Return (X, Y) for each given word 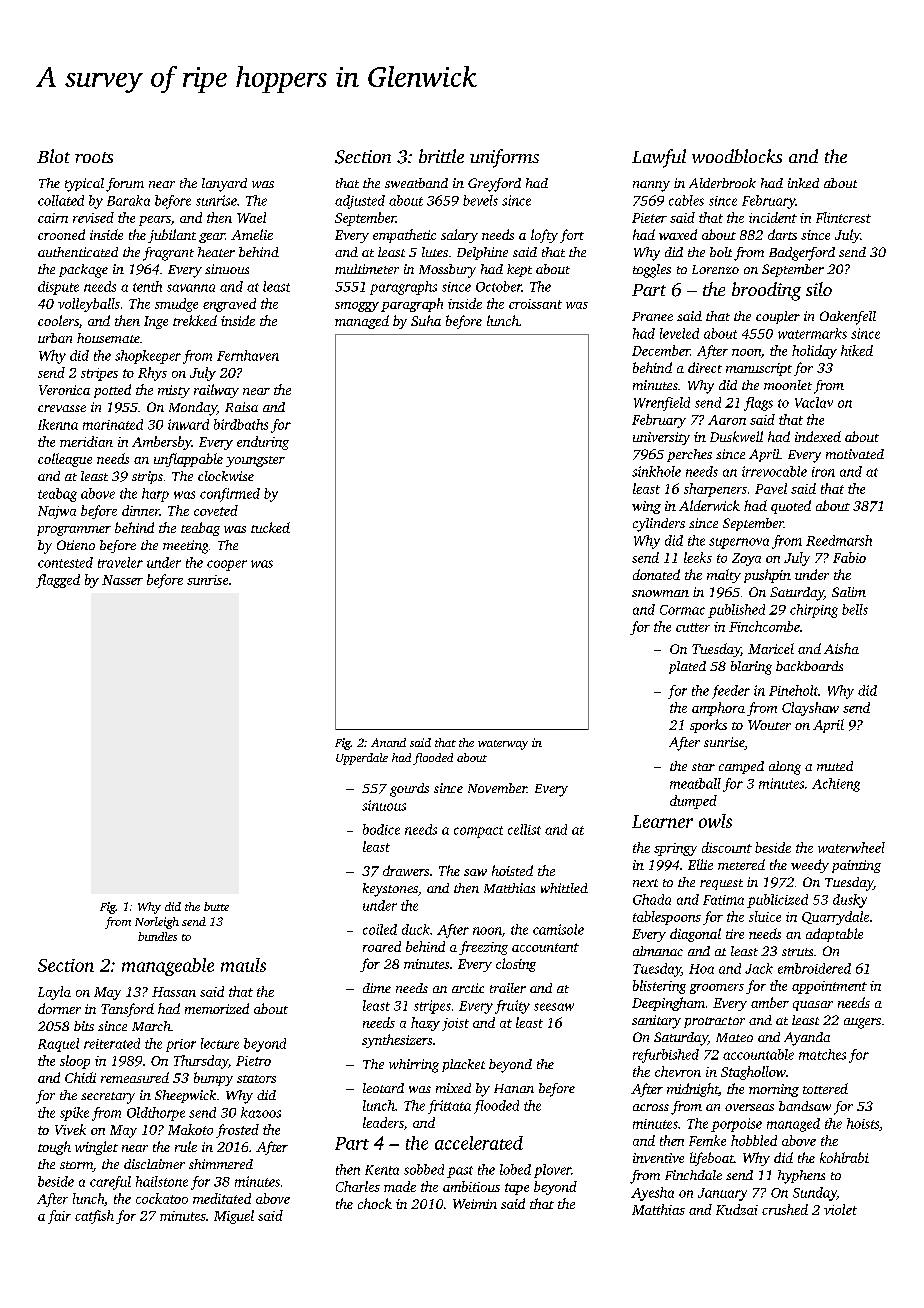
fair (59, 1217)
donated (656, 574)
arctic (468, 988)
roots (94, 157)
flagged (58, 581)
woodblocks (737, 156)
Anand (388, 742)
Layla (54, 993)
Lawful (659, 158)
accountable (758, 1054)
